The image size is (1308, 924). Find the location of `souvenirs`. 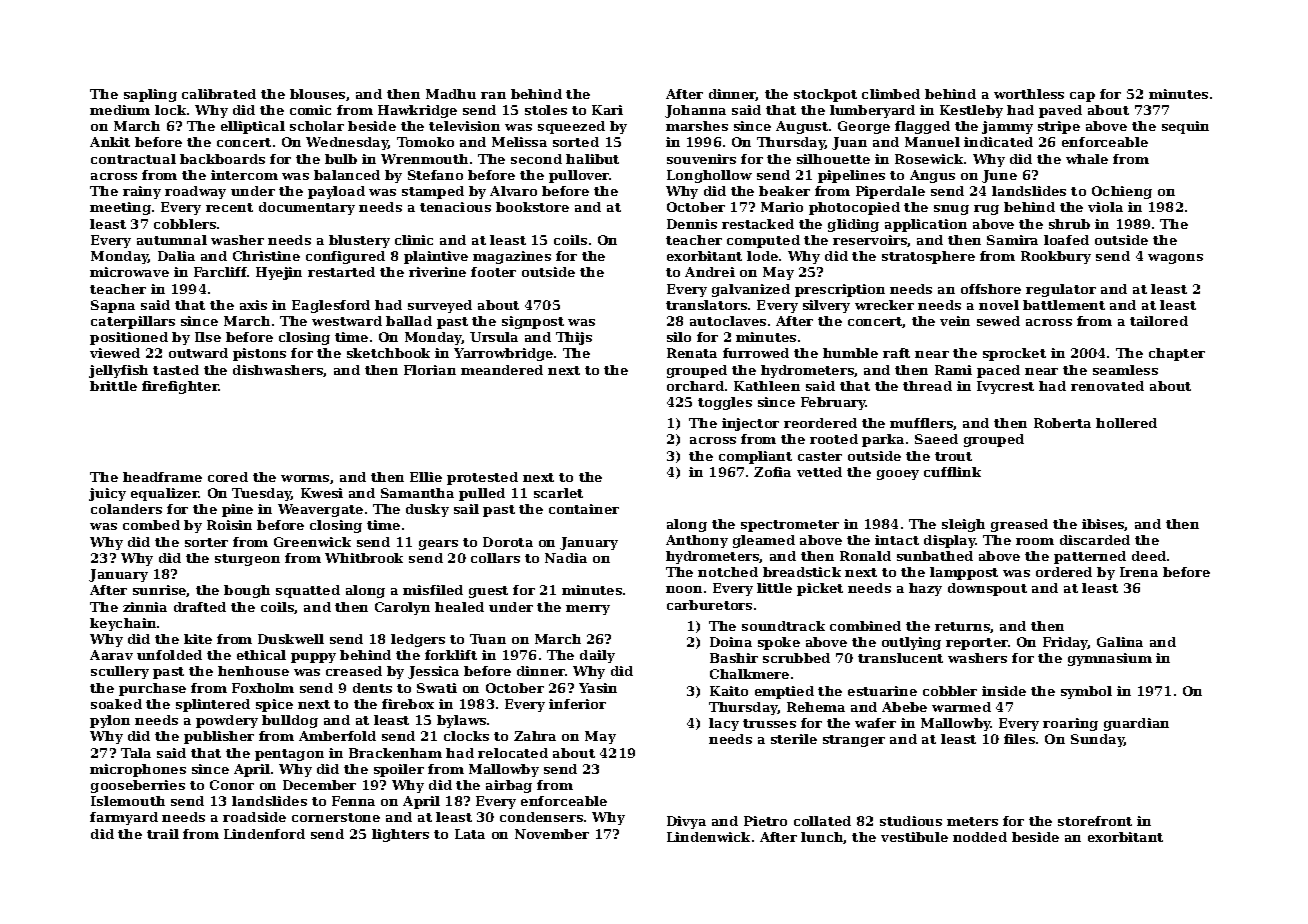

souvenirs is located at coordinates (701, 159).
